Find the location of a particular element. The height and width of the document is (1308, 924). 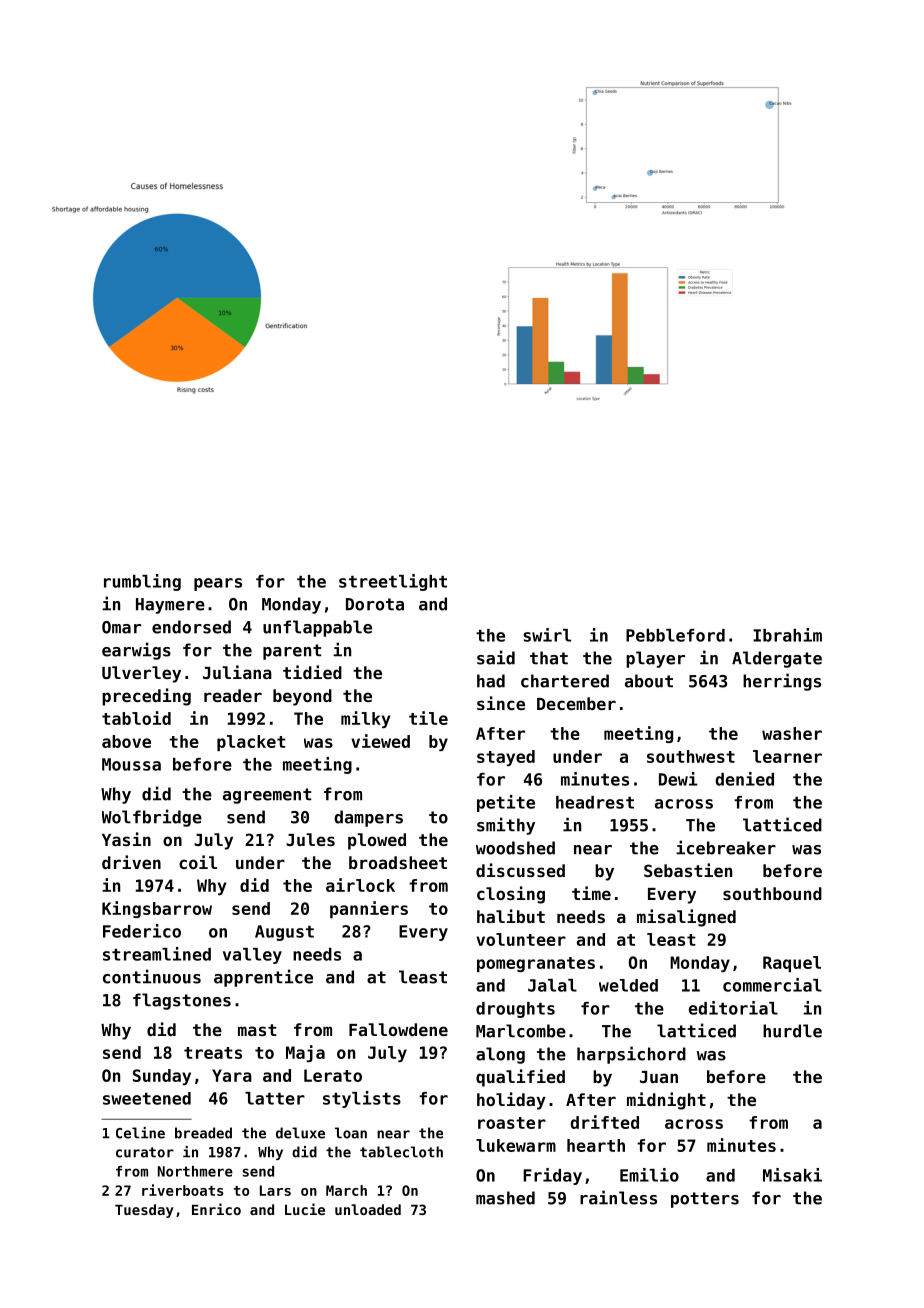

rumbling is located at coordinates (142, 582).
